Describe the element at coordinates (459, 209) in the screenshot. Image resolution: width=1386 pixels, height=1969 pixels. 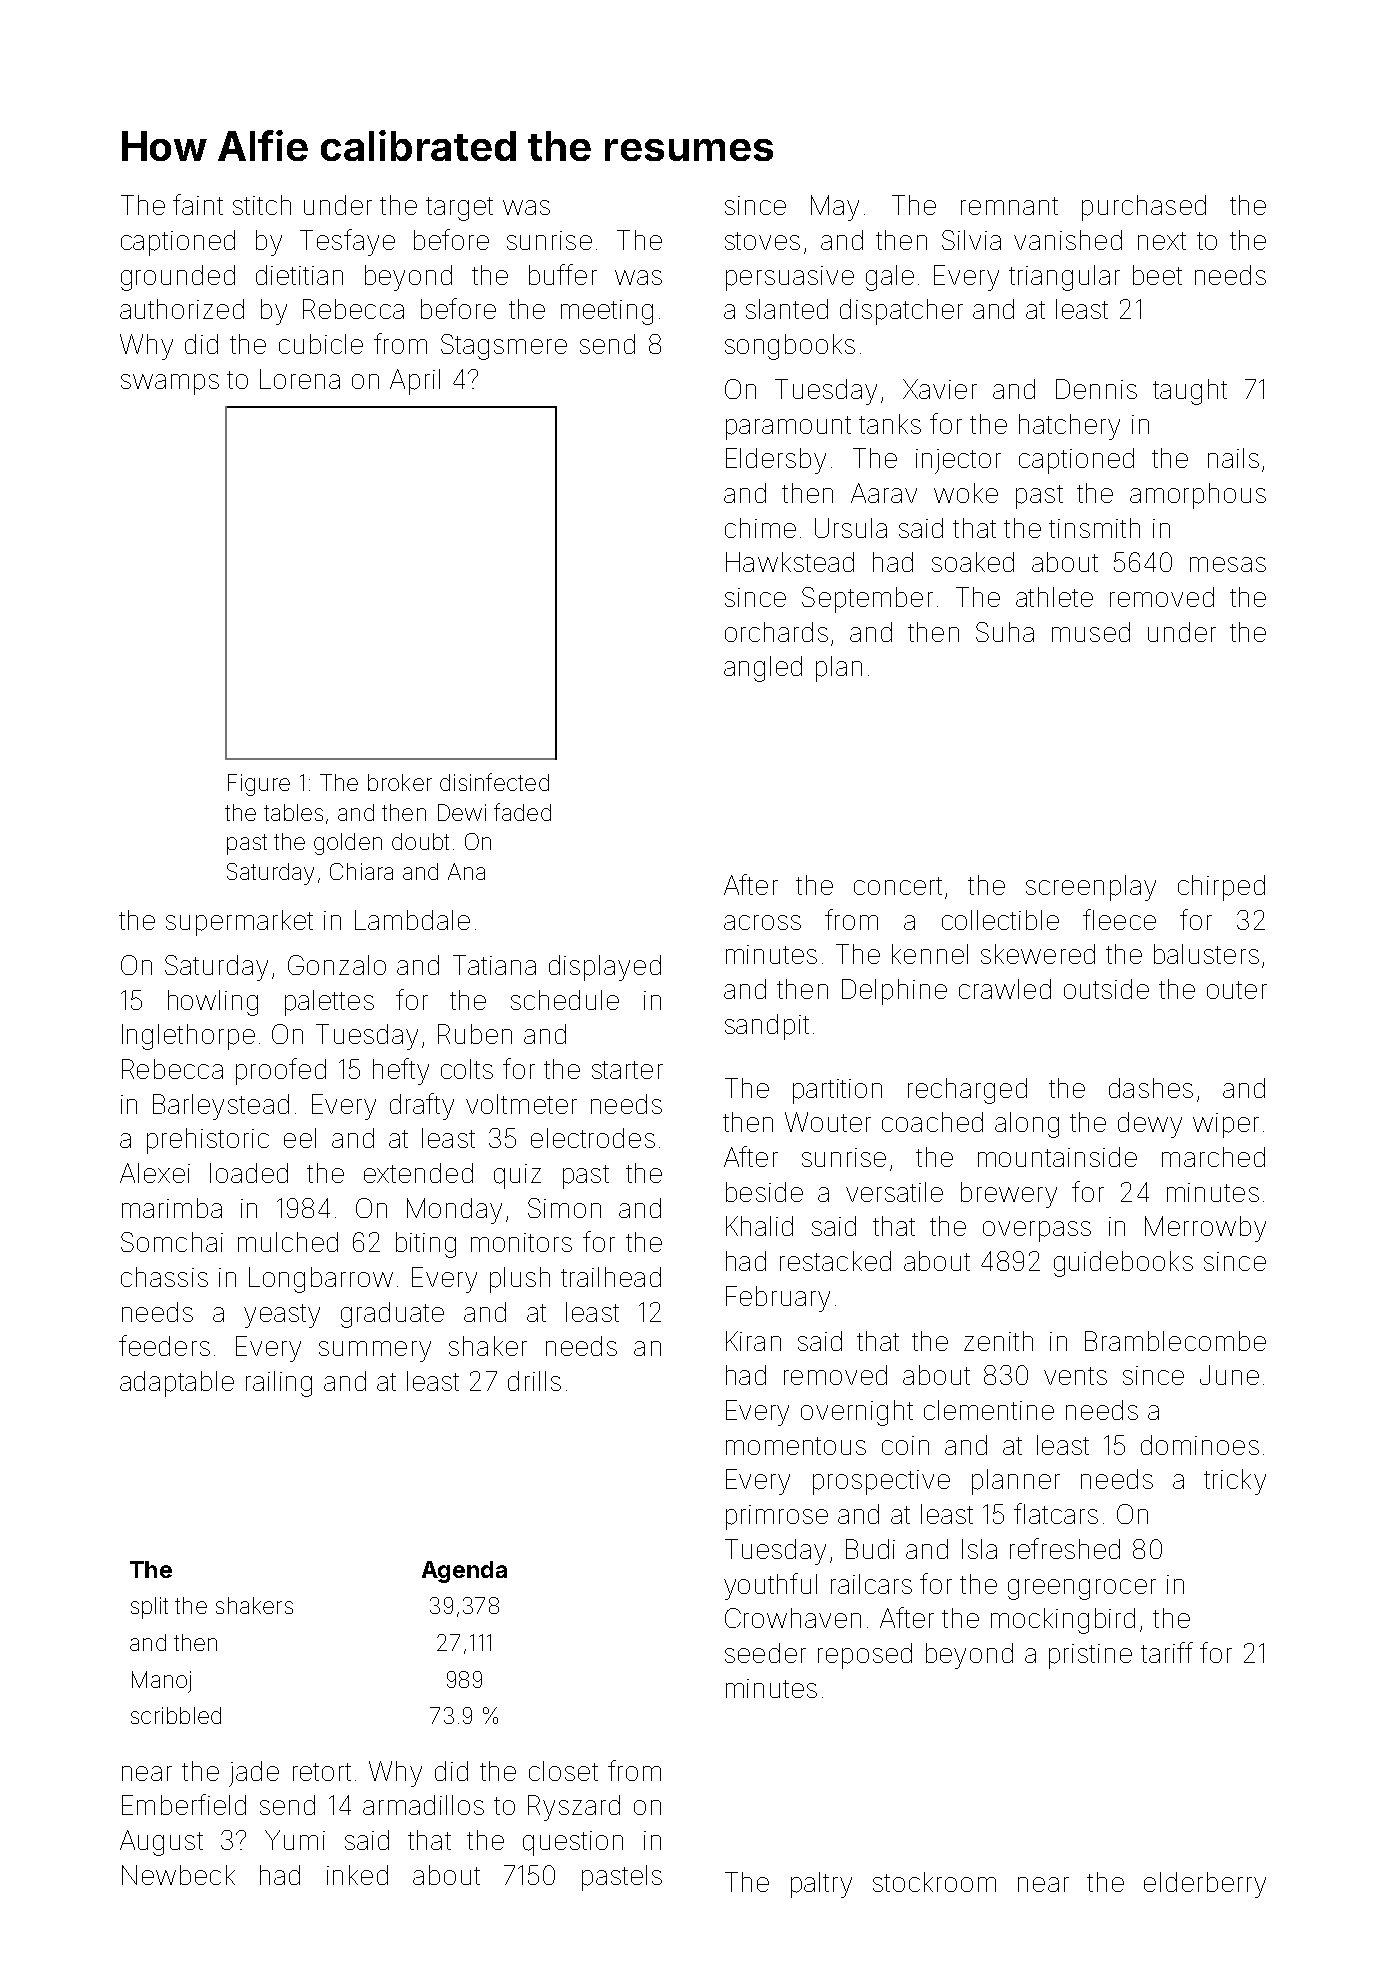
I see `target` at that location.
